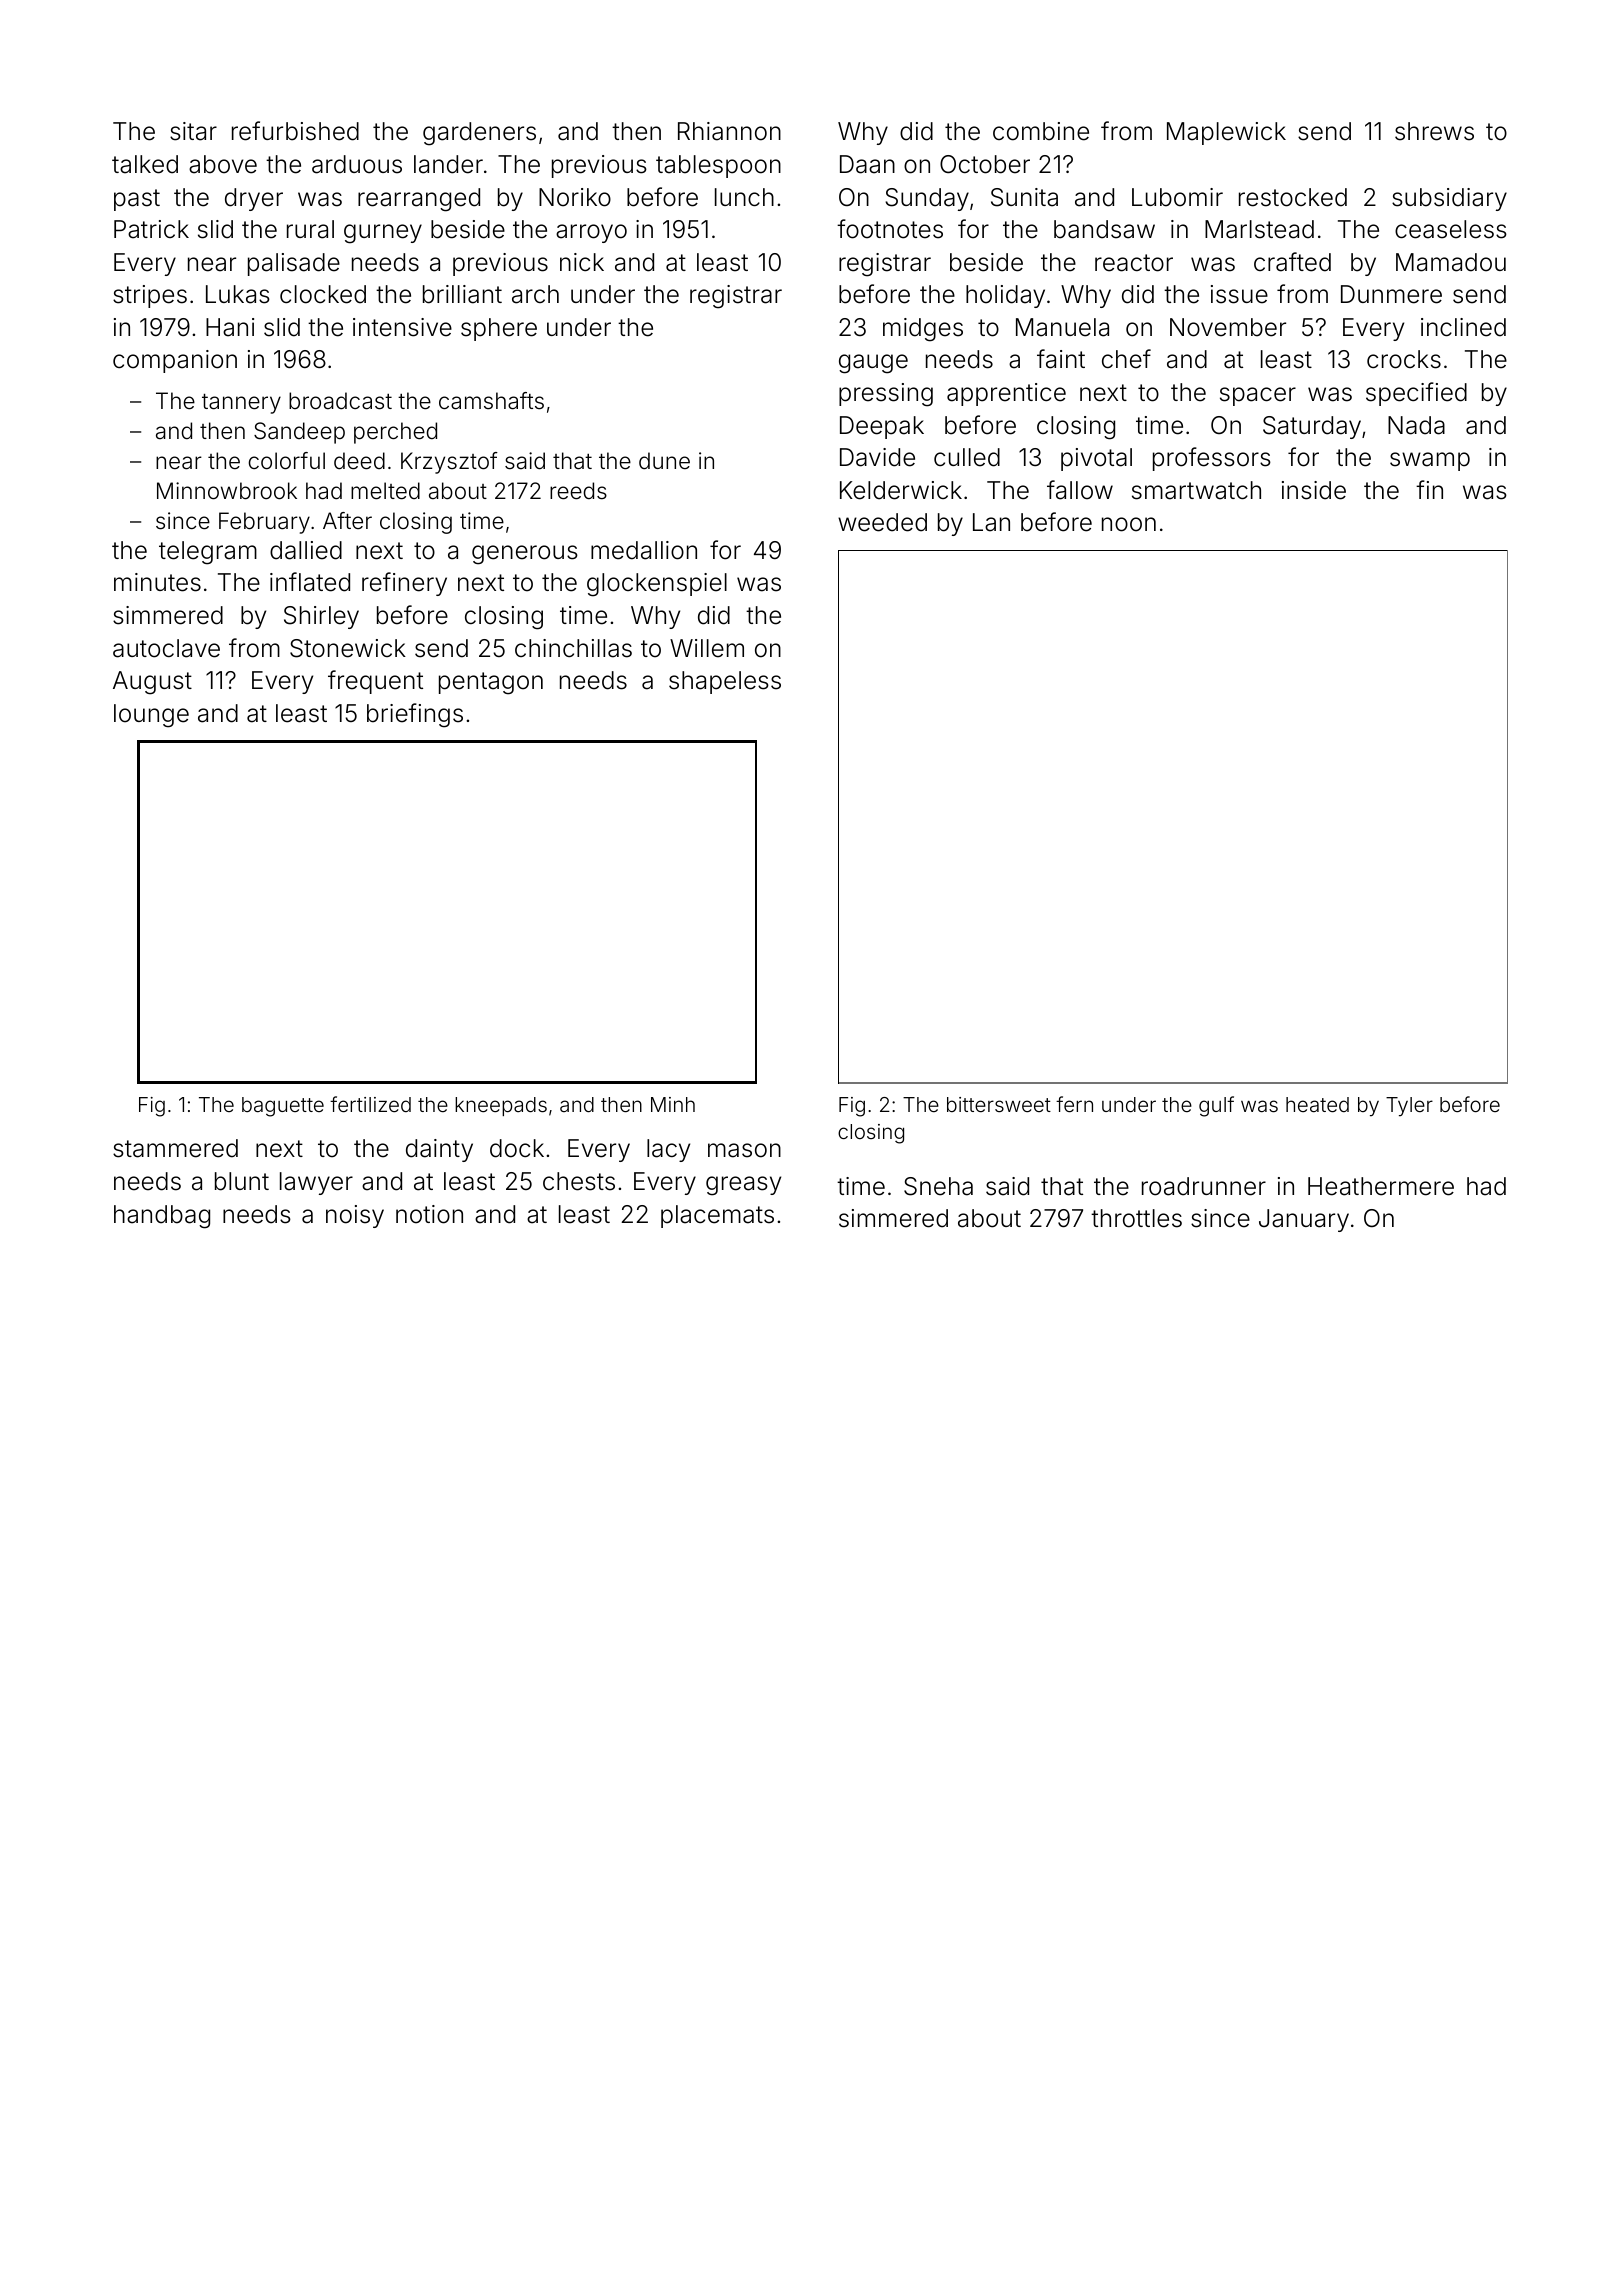 This image has height=2292, width=1620. I want to click on handbag, so click(162, 1217).
